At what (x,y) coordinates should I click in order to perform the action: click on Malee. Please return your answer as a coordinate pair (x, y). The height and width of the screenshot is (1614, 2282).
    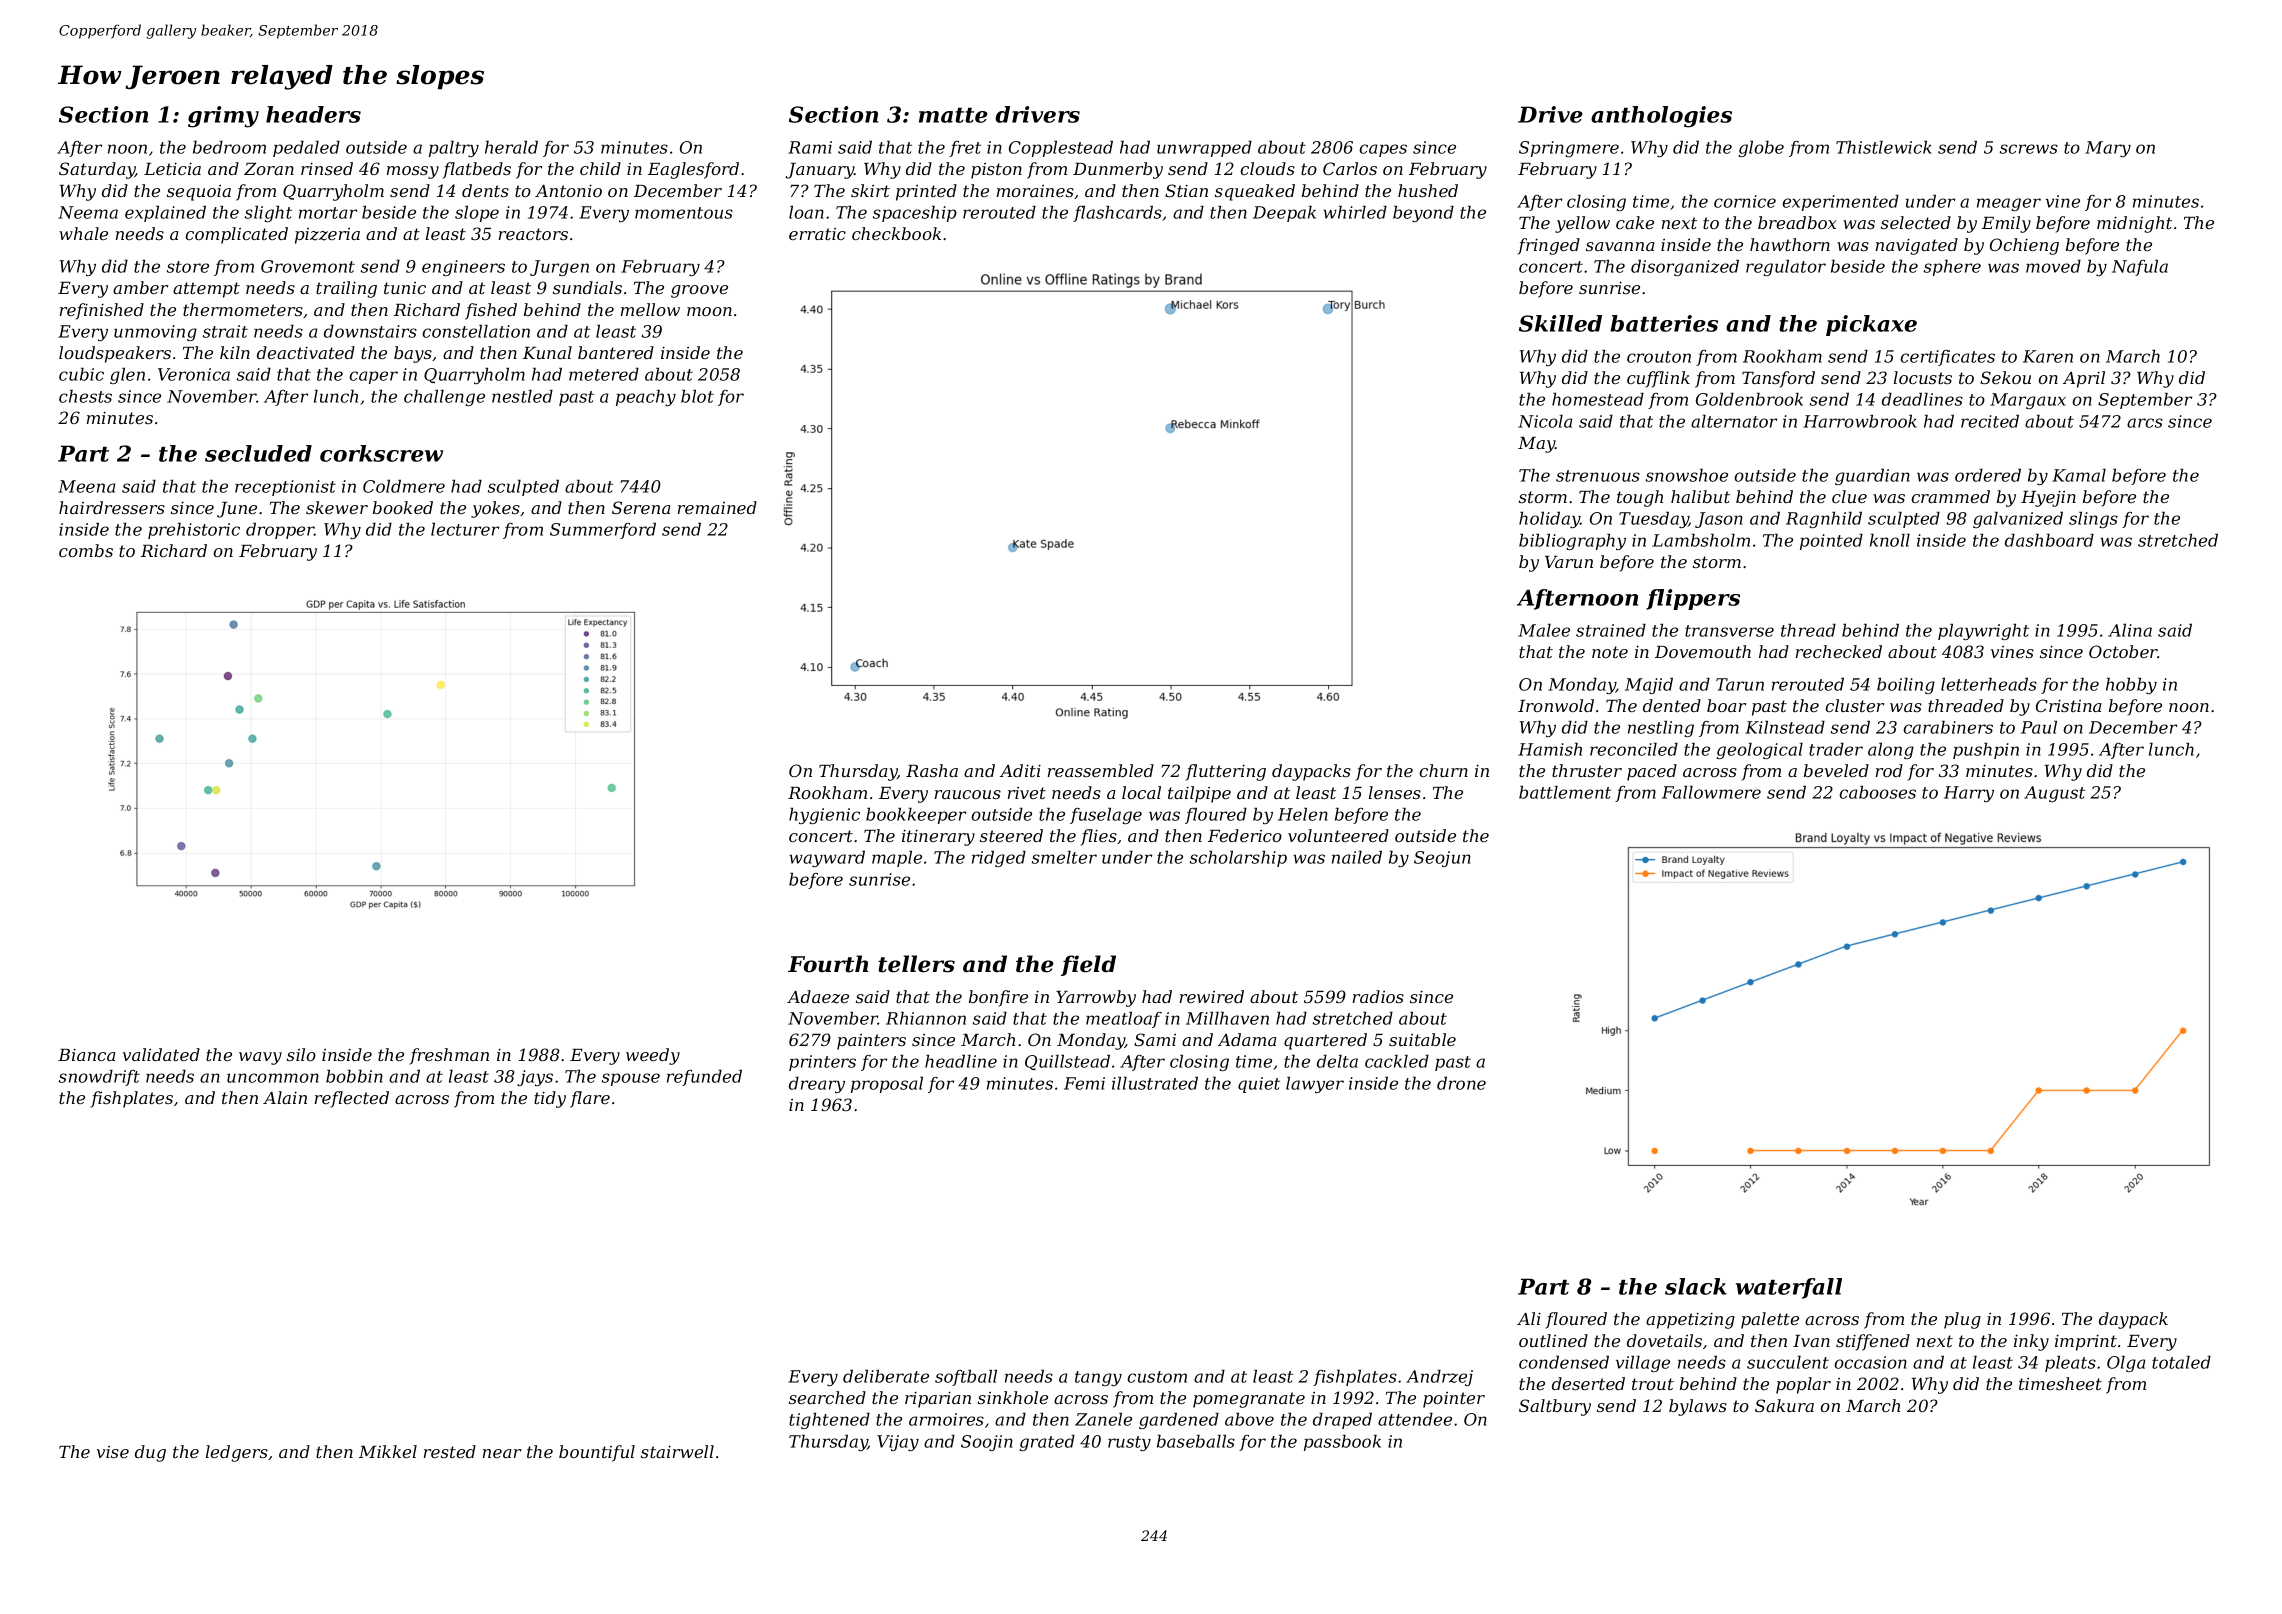
    Looking at the image, I should click on (1544, 630).
